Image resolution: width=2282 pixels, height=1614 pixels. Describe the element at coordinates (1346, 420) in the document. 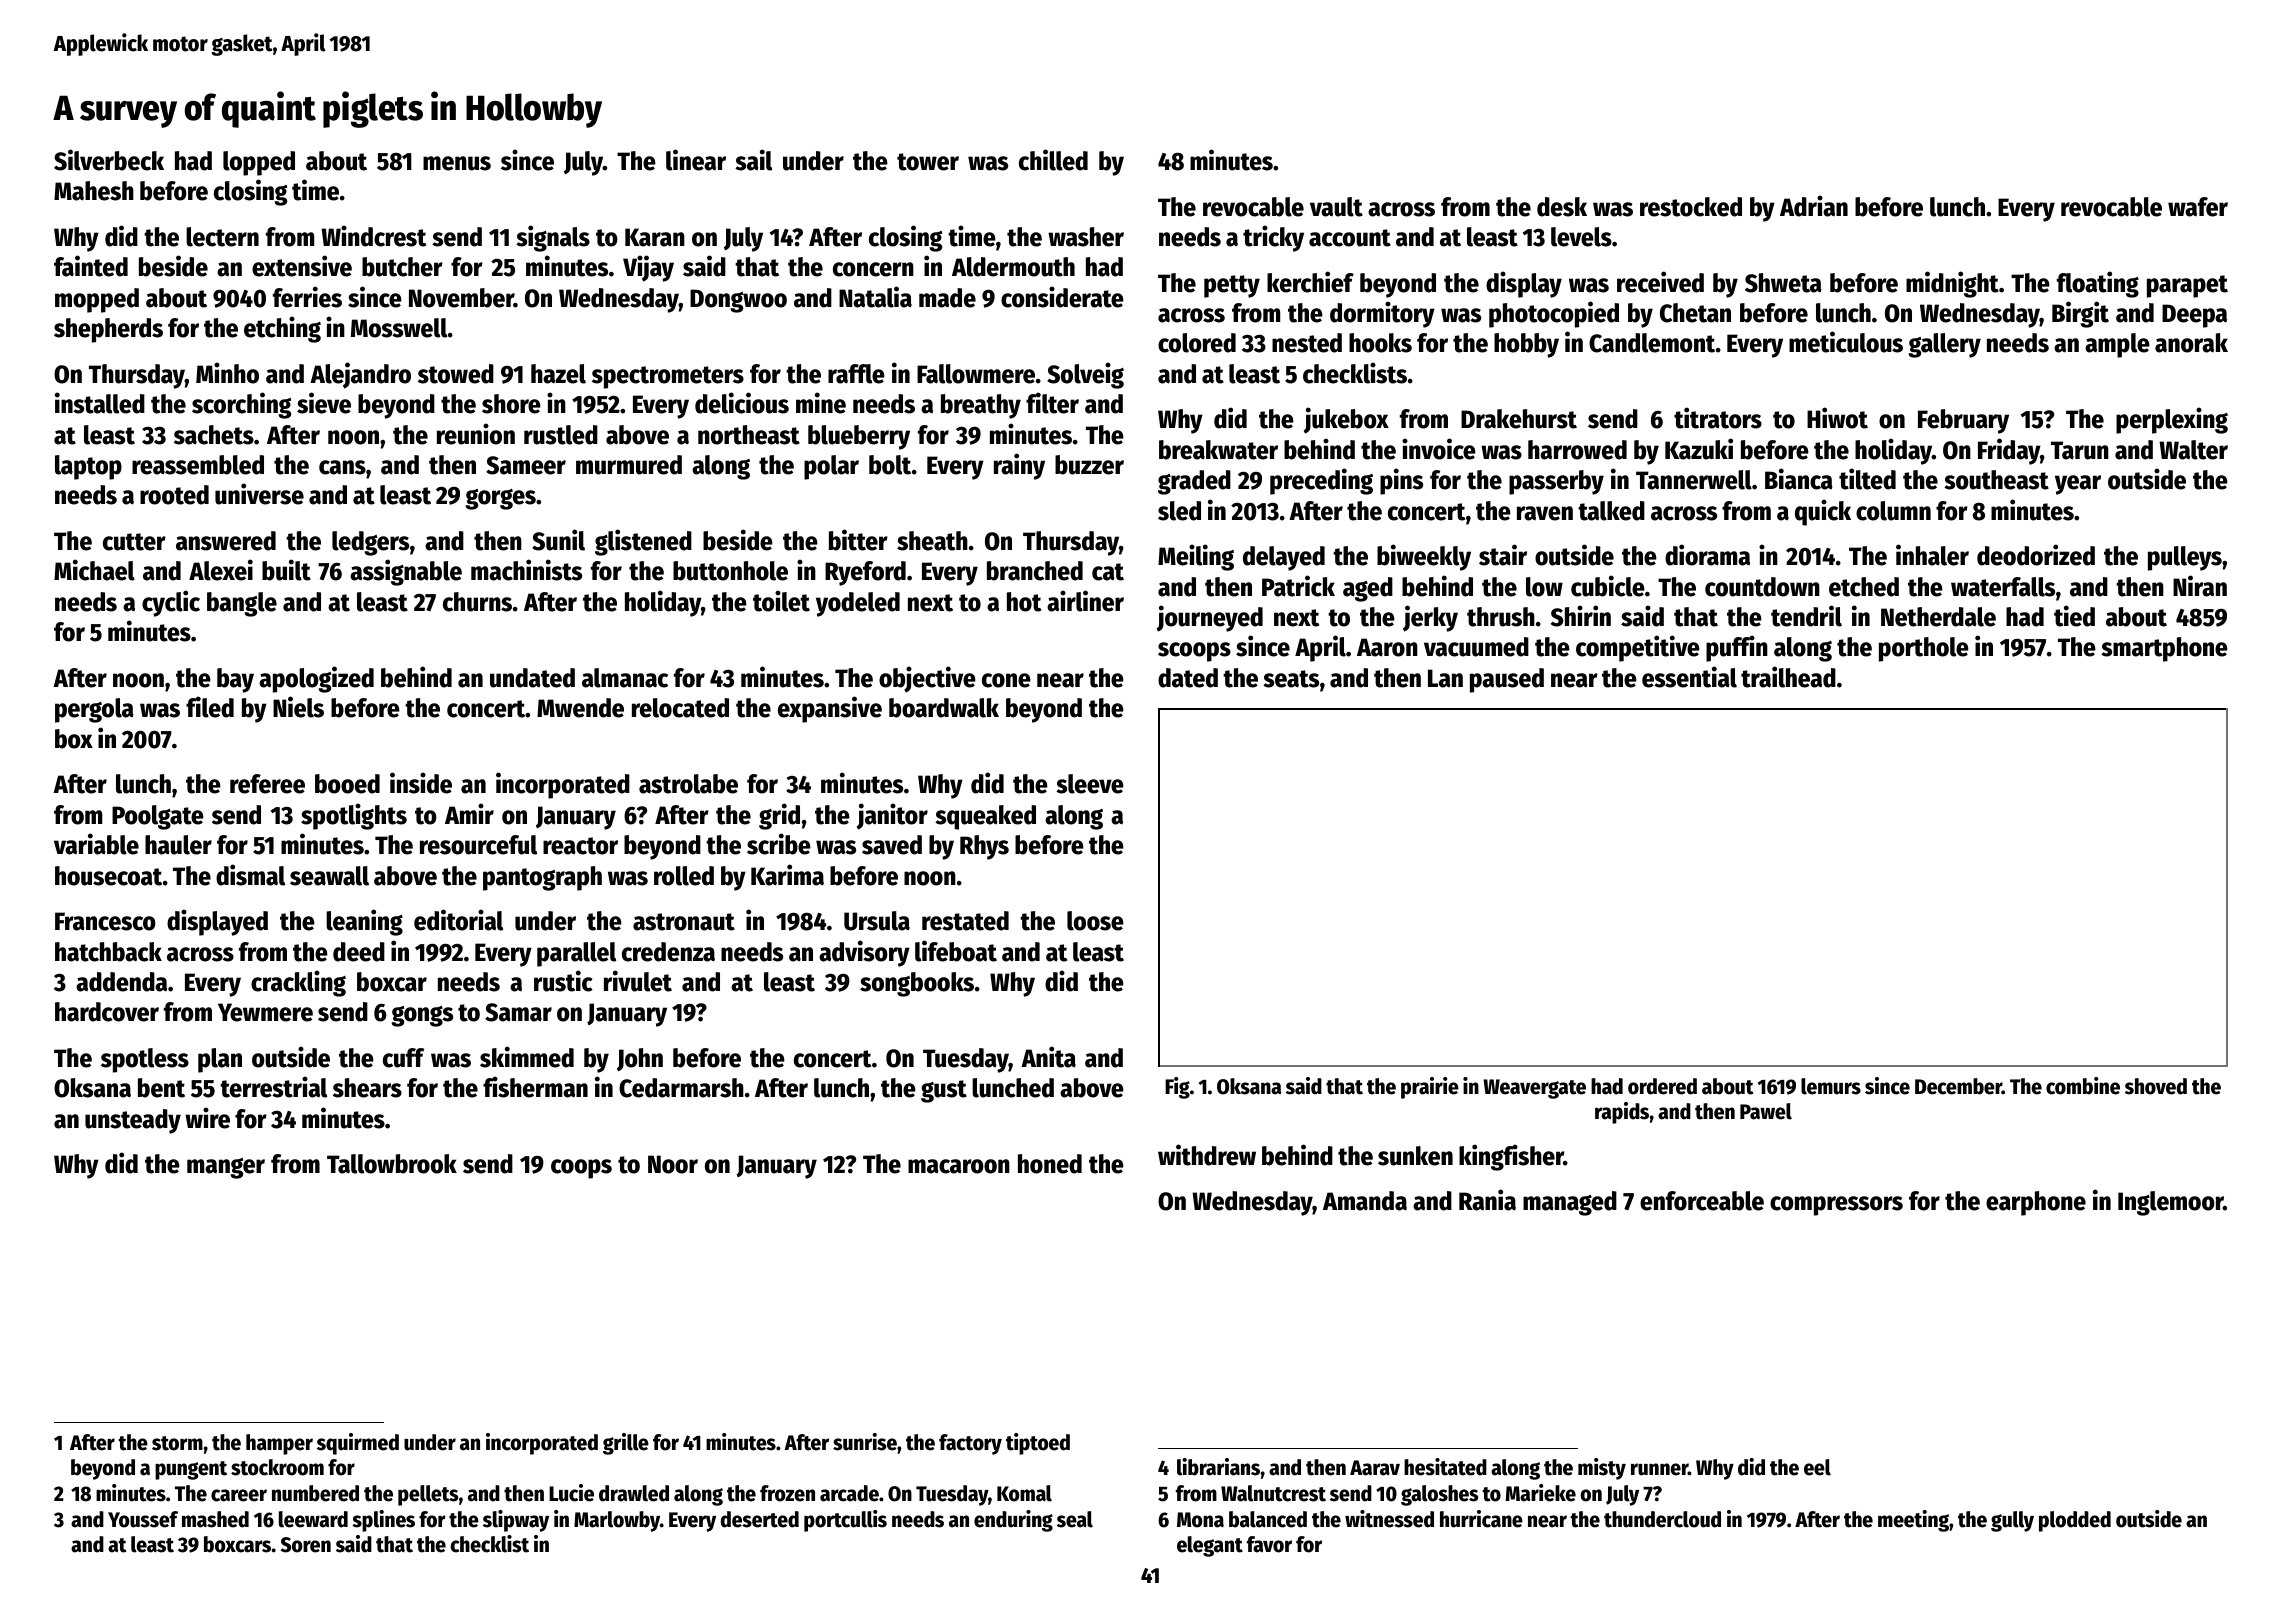

I see `jukebox` at that location.
